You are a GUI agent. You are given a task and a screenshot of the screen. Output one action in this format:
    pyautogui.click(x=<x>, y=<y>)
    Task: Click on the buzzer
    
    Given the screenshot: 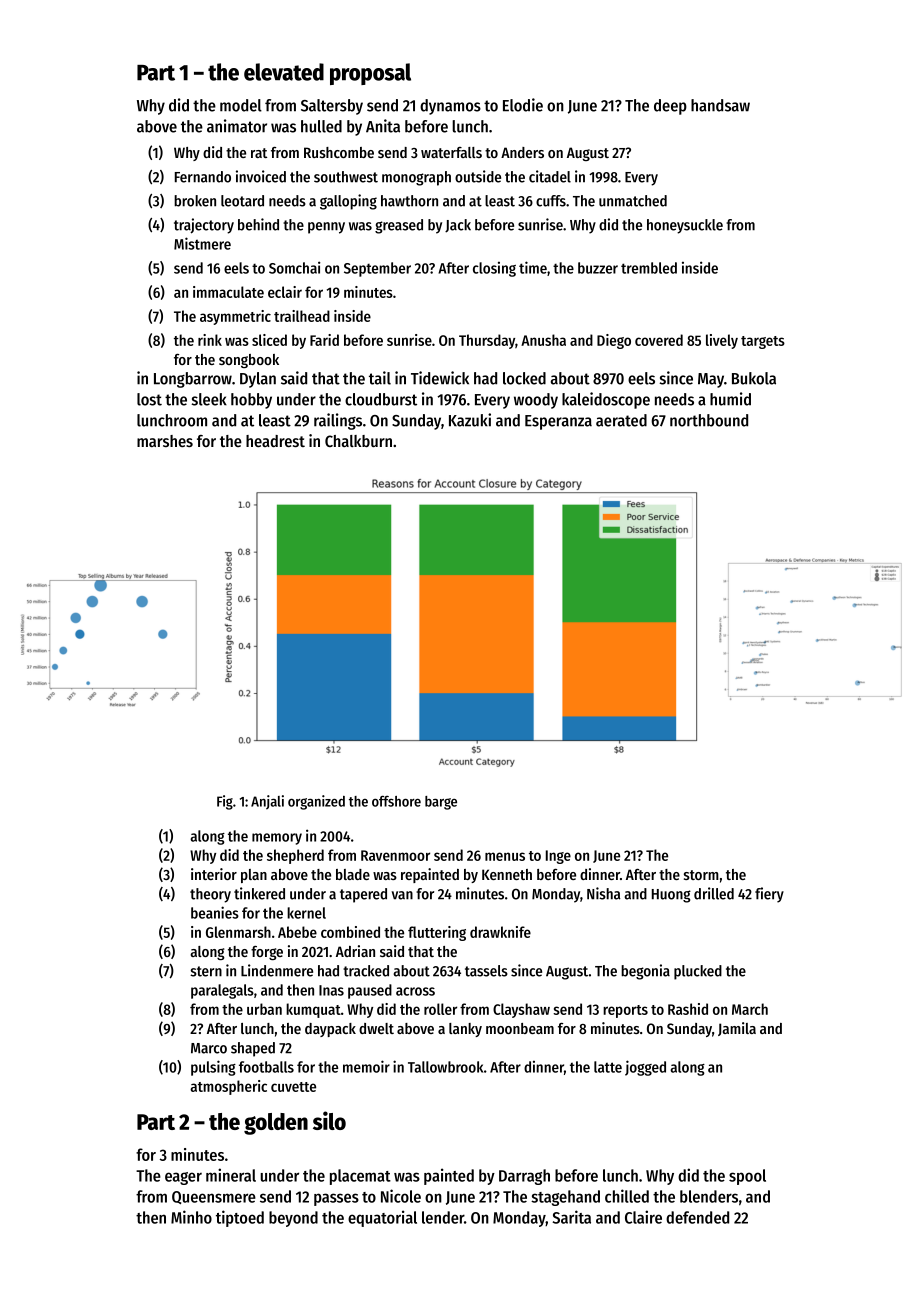 What is the action you would take?
    pyautogui.click(x=598, y=268)
